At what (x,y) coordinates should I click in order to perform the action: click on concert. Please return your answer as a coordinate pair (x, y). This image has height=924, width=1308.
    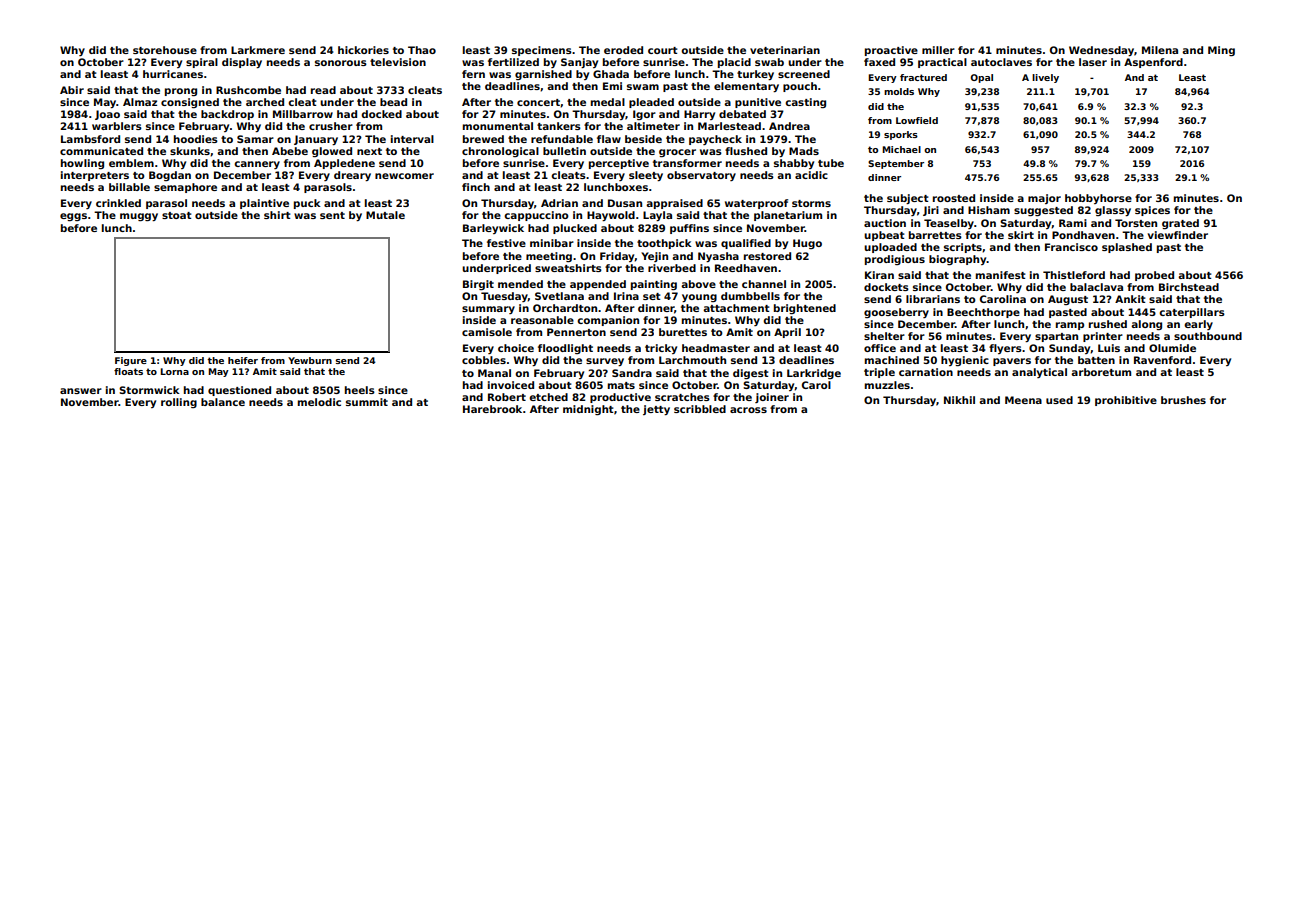
    Looking at the image, I should click on (538, 102).
